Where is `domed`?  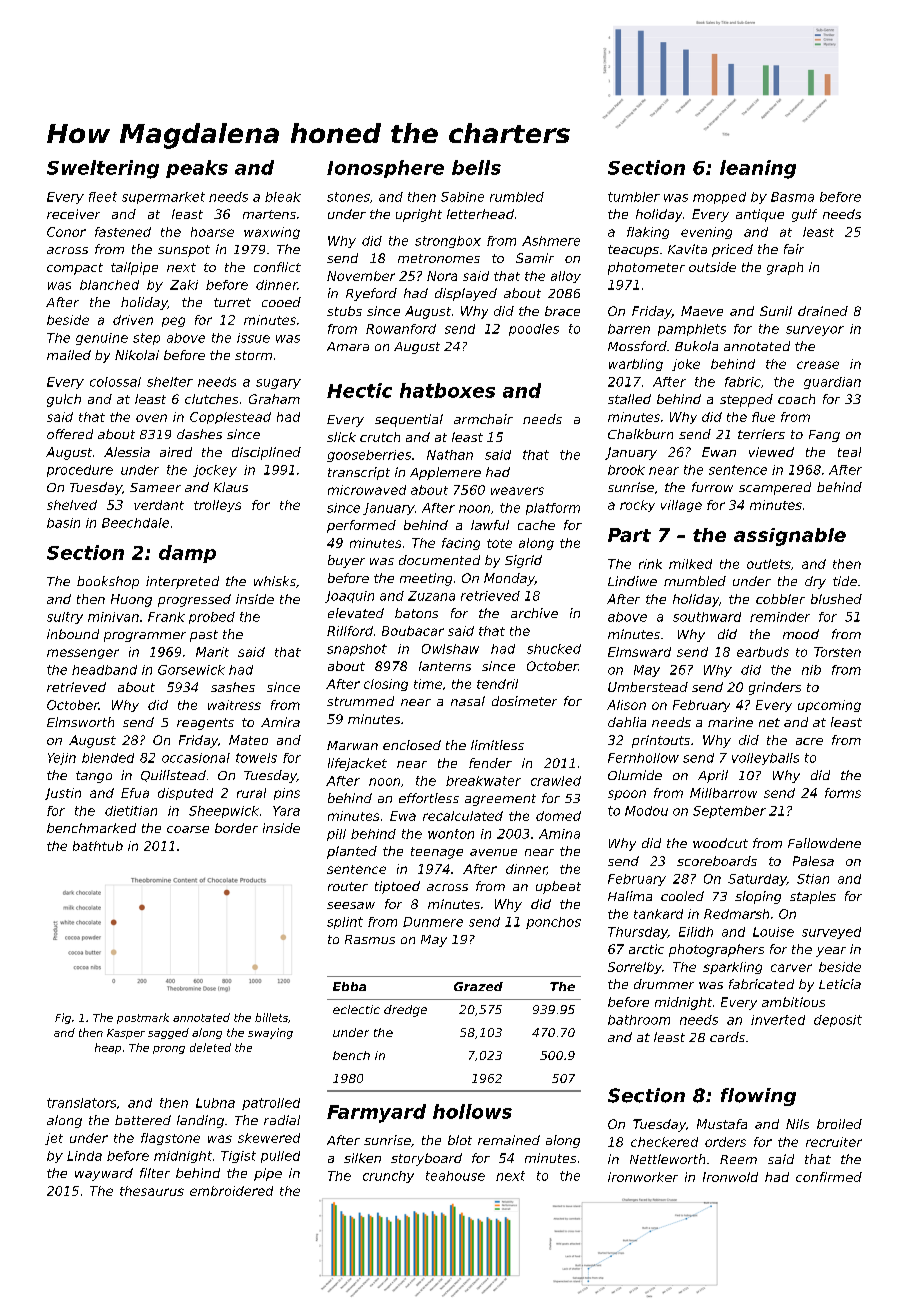 domed is located at coordinates (558, 816).
